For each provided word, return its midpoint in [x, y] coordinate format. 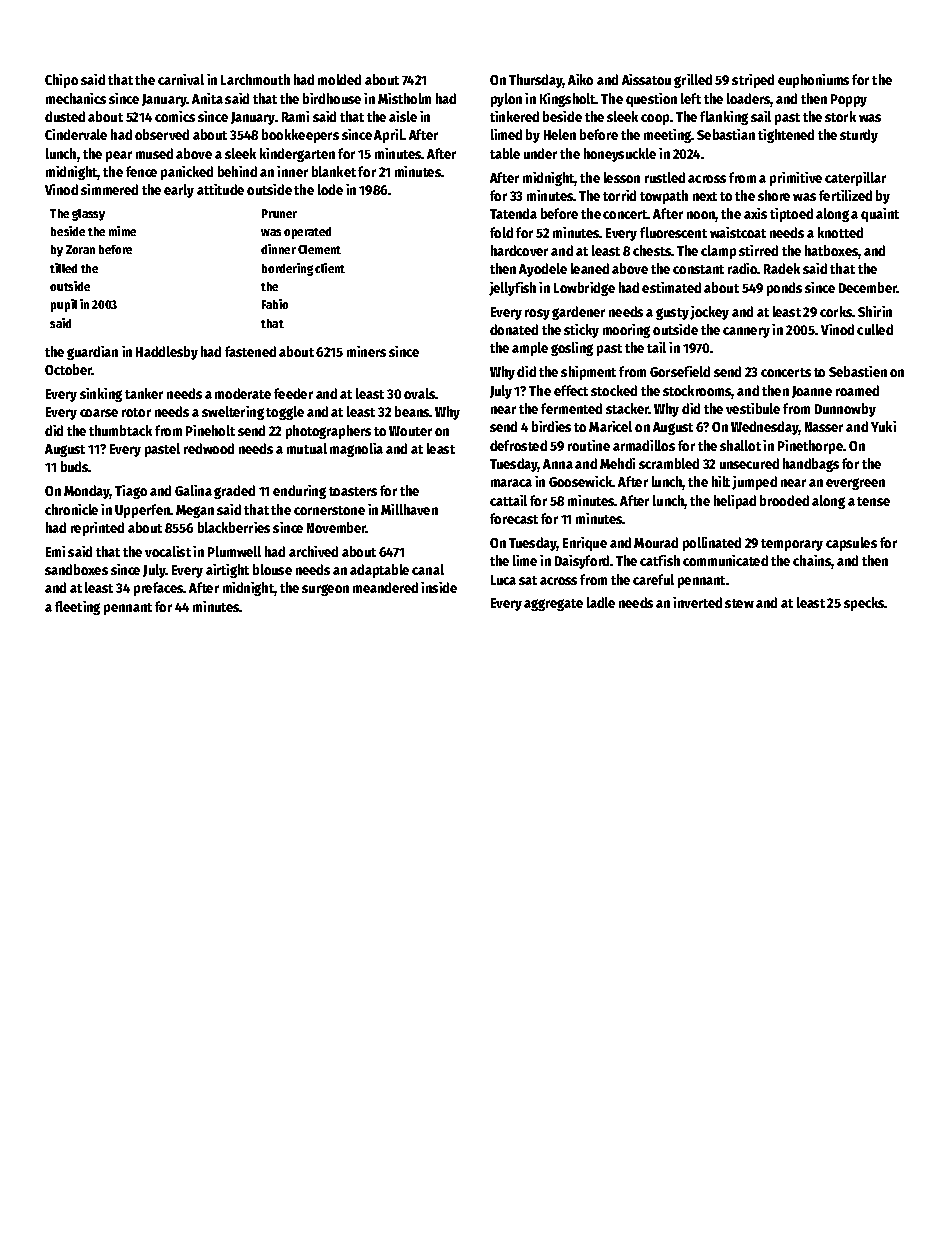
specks [864, 604]
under [540, 153]
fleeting [77, 608]
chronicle [71, 509]
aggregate [553, 605]
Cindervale [76, 134]
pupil [64, 305]
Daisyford [582, 562]
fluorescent [673, 232]
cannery [746, 332]
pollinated [712, 544]
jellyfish [512, 289]
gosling [572, 349]
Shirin [875, 311]
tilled [63, 268]
